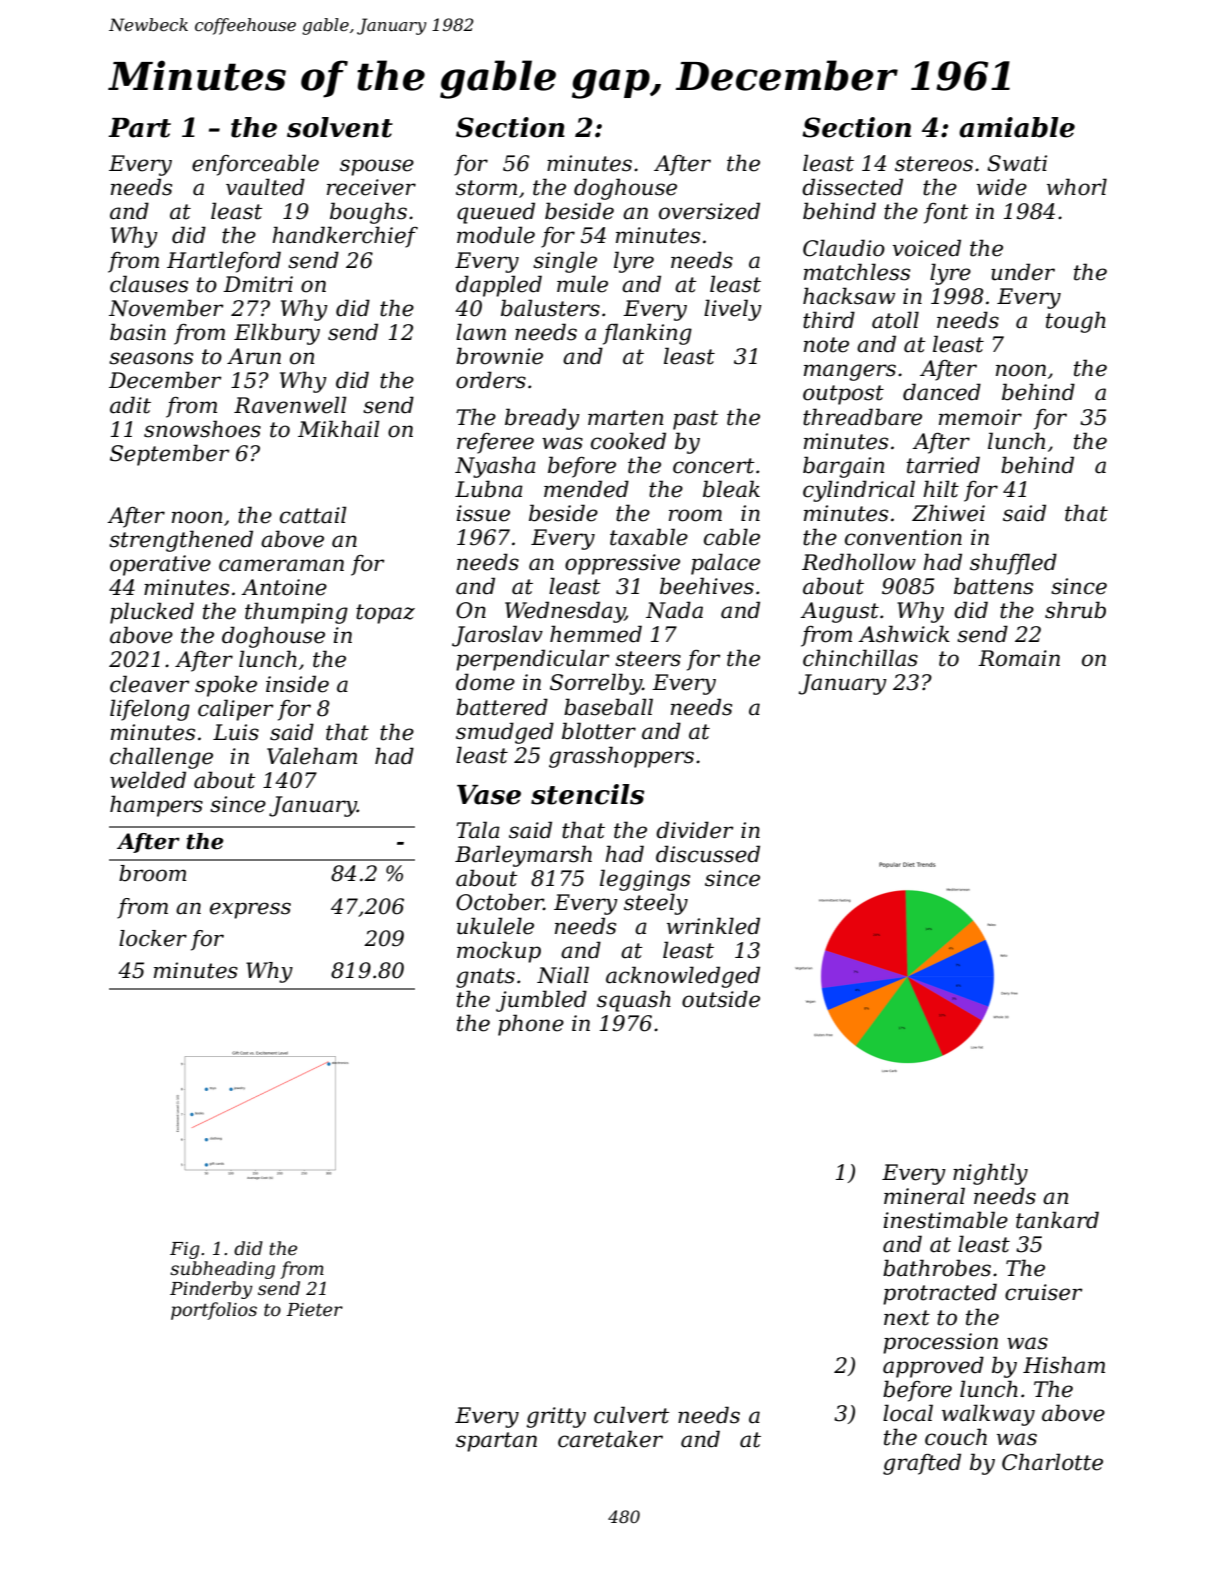 This document has width=1217, height=1575. I want to click on gritty, so click(556, 1417).
